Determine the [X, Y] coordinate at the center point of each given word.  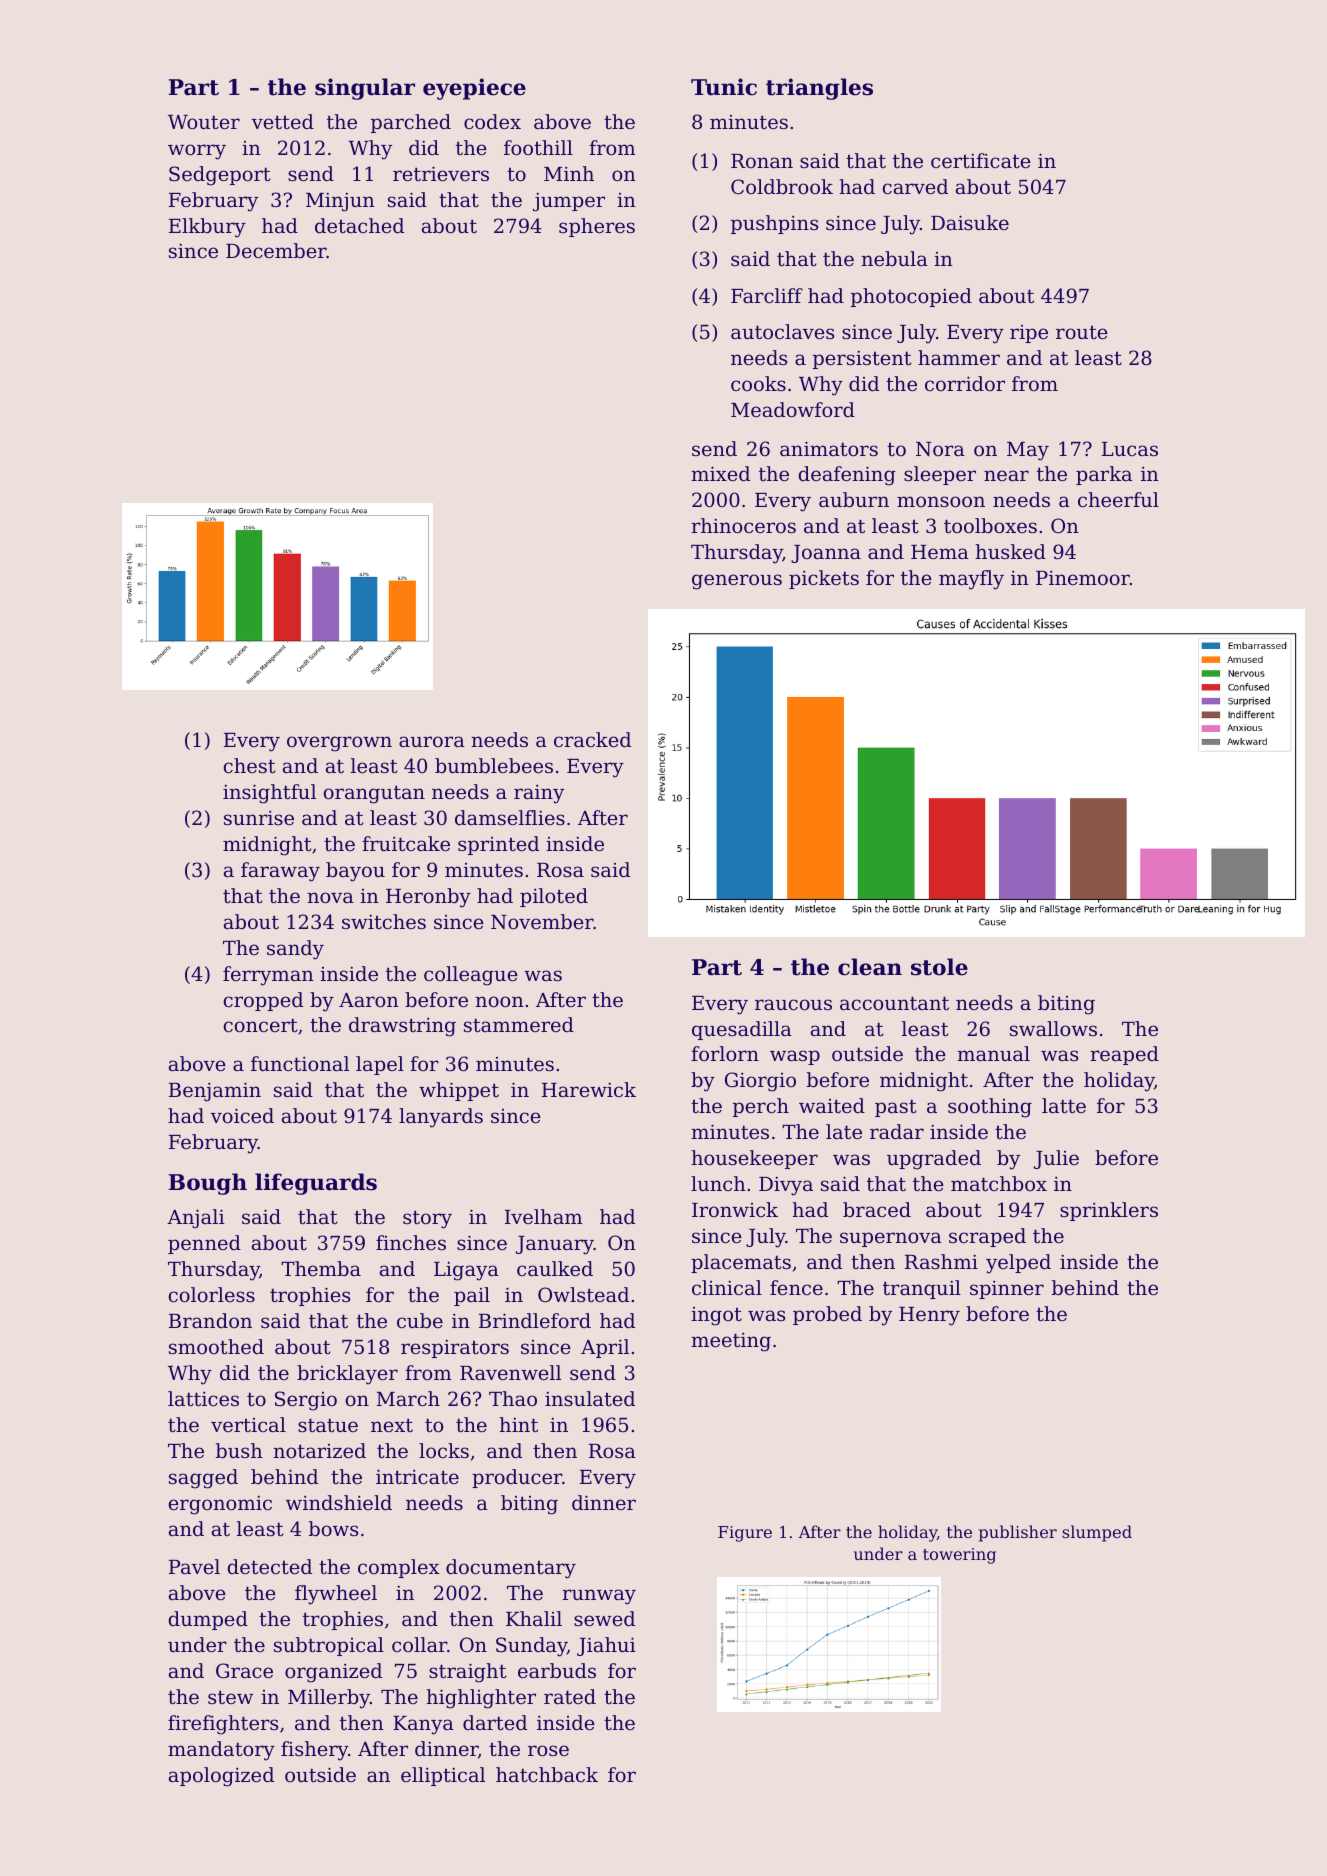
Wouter [204, 122]
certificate [981, 160]
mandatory [221, 1751]
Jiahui [606, 1646]
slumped [1097, 1533]
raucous [793, 1004]
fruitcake [406, 843]
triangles [819, 89]
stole [939, 967]
